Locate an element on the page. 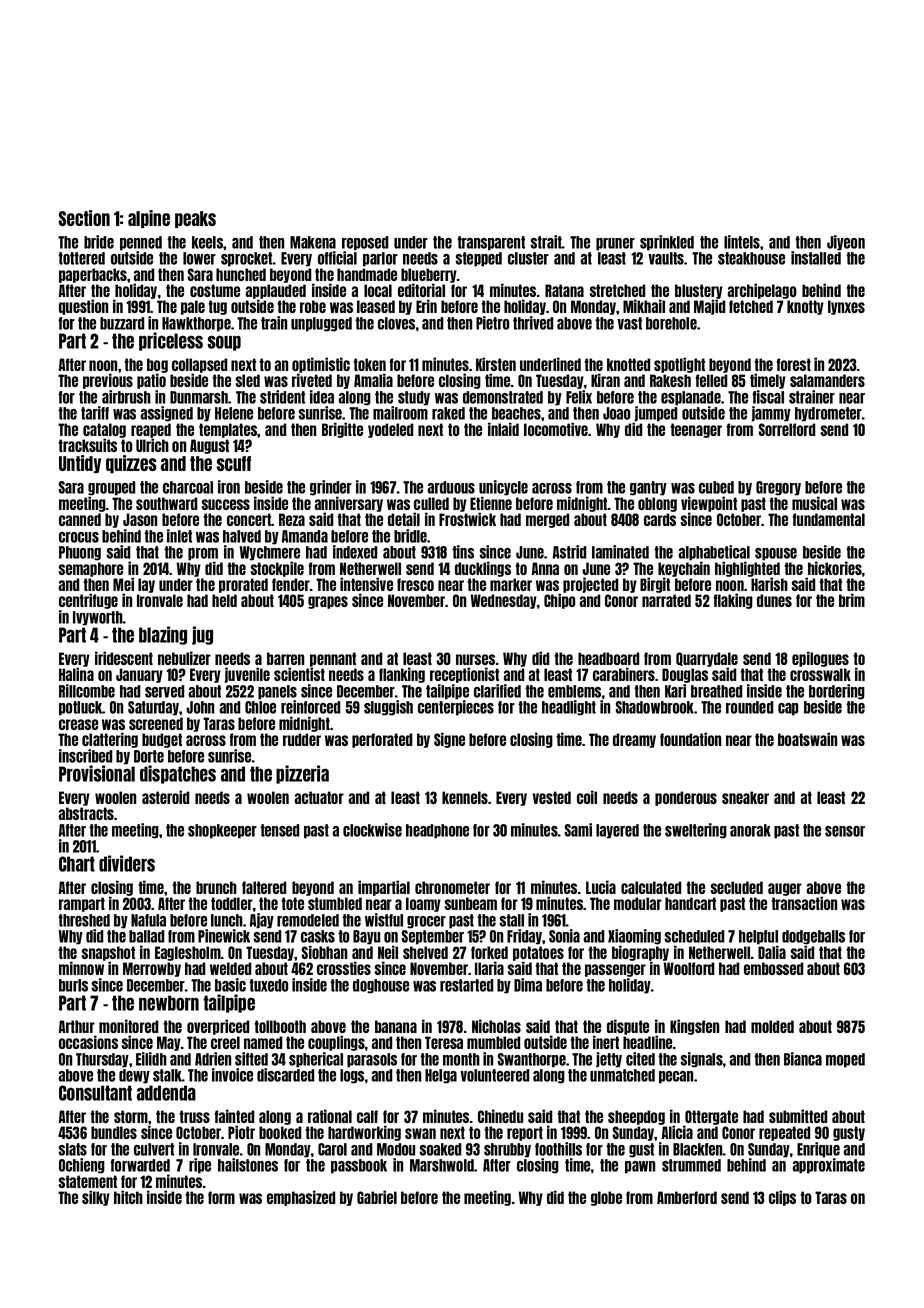  toddler is located at coordinates (232, 903).
